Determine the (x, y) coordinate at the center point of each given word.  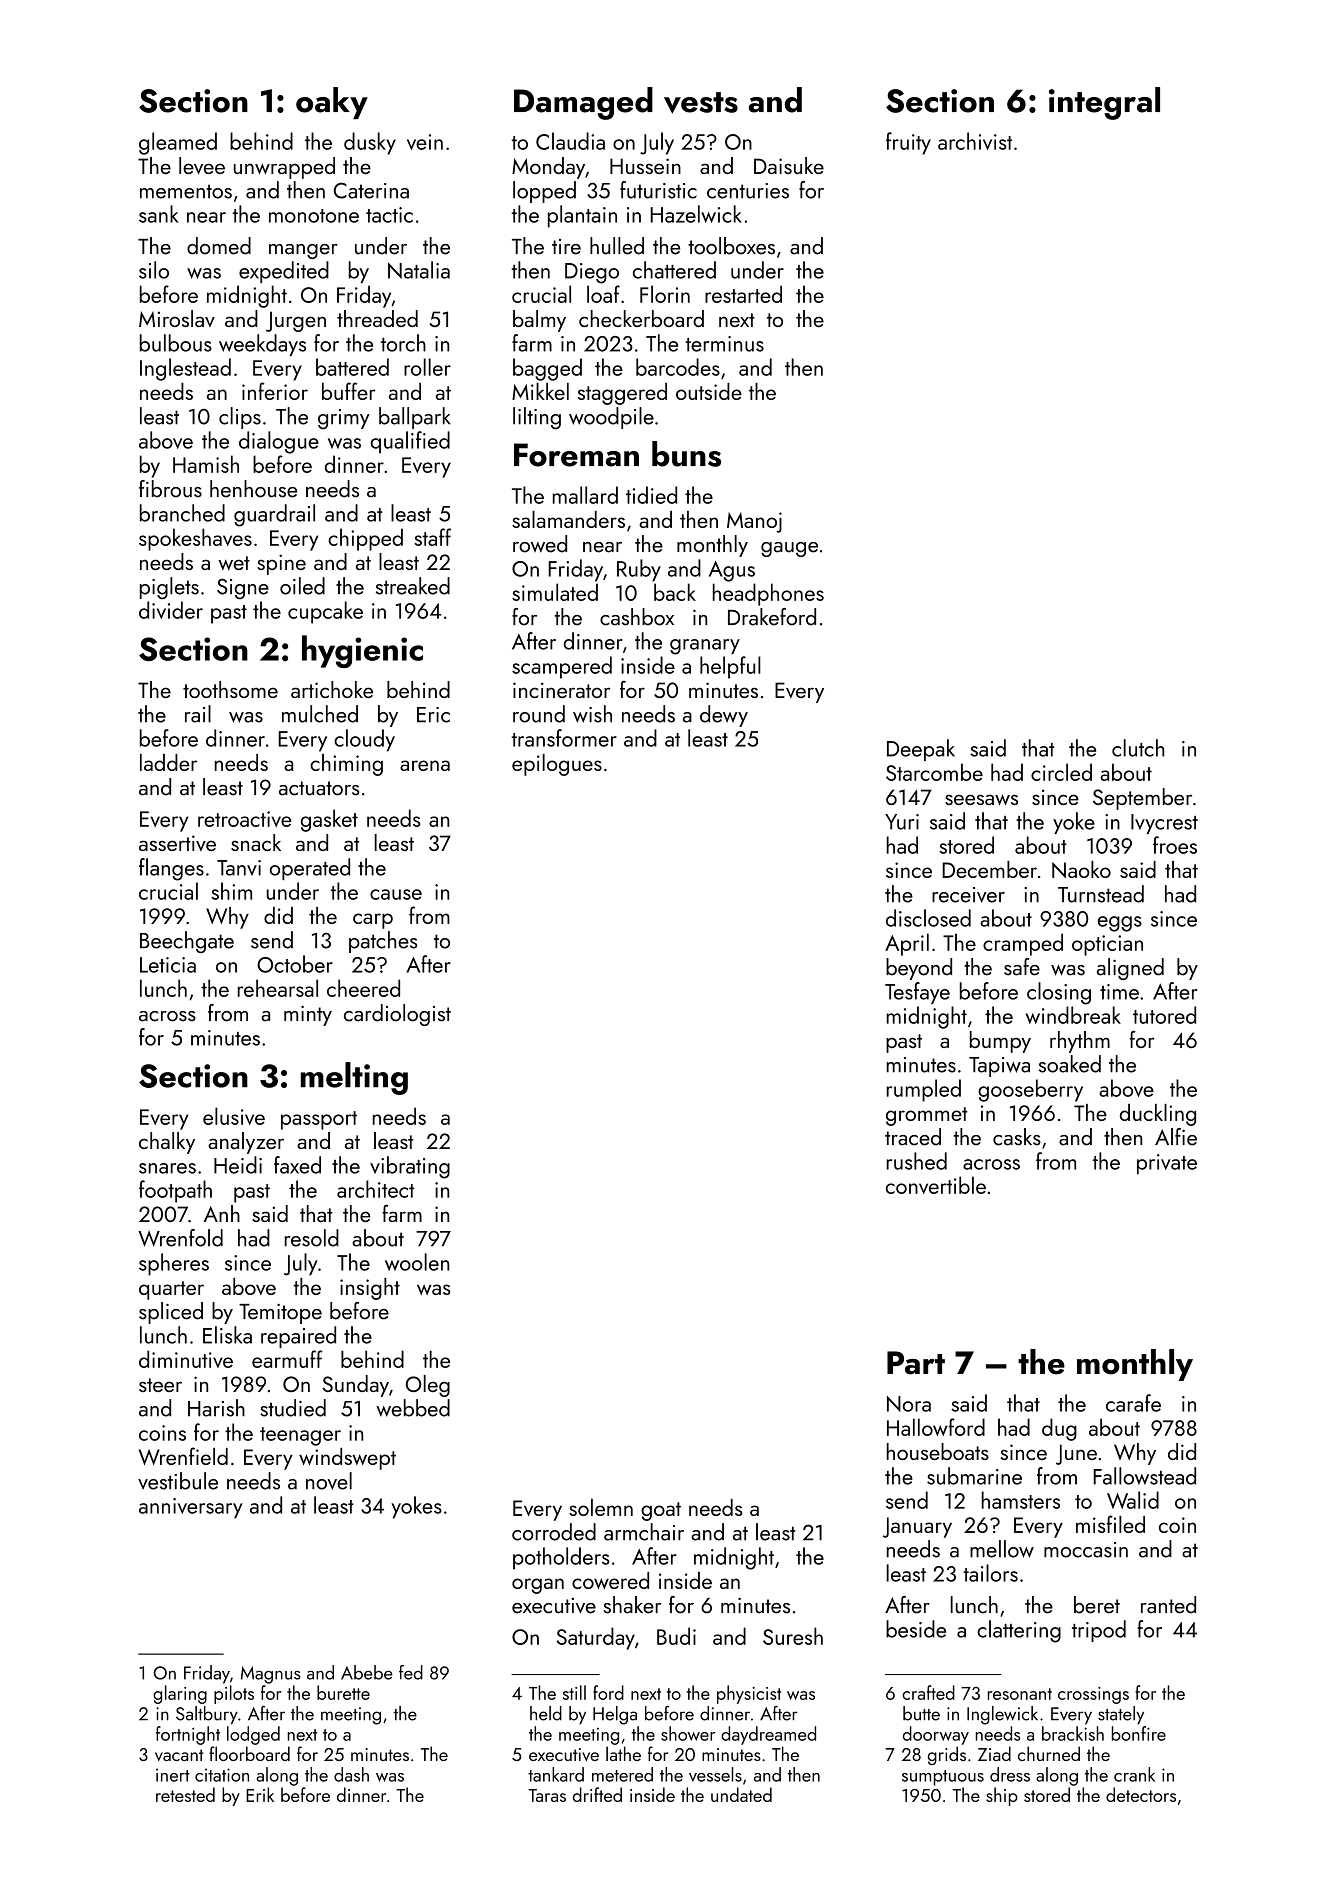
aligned (1130, 969)
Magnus (271, 1675)
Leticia (168, 965)
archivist (975, 141)
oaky (332, 103)
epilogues (557, 765)
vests (701, 103)
